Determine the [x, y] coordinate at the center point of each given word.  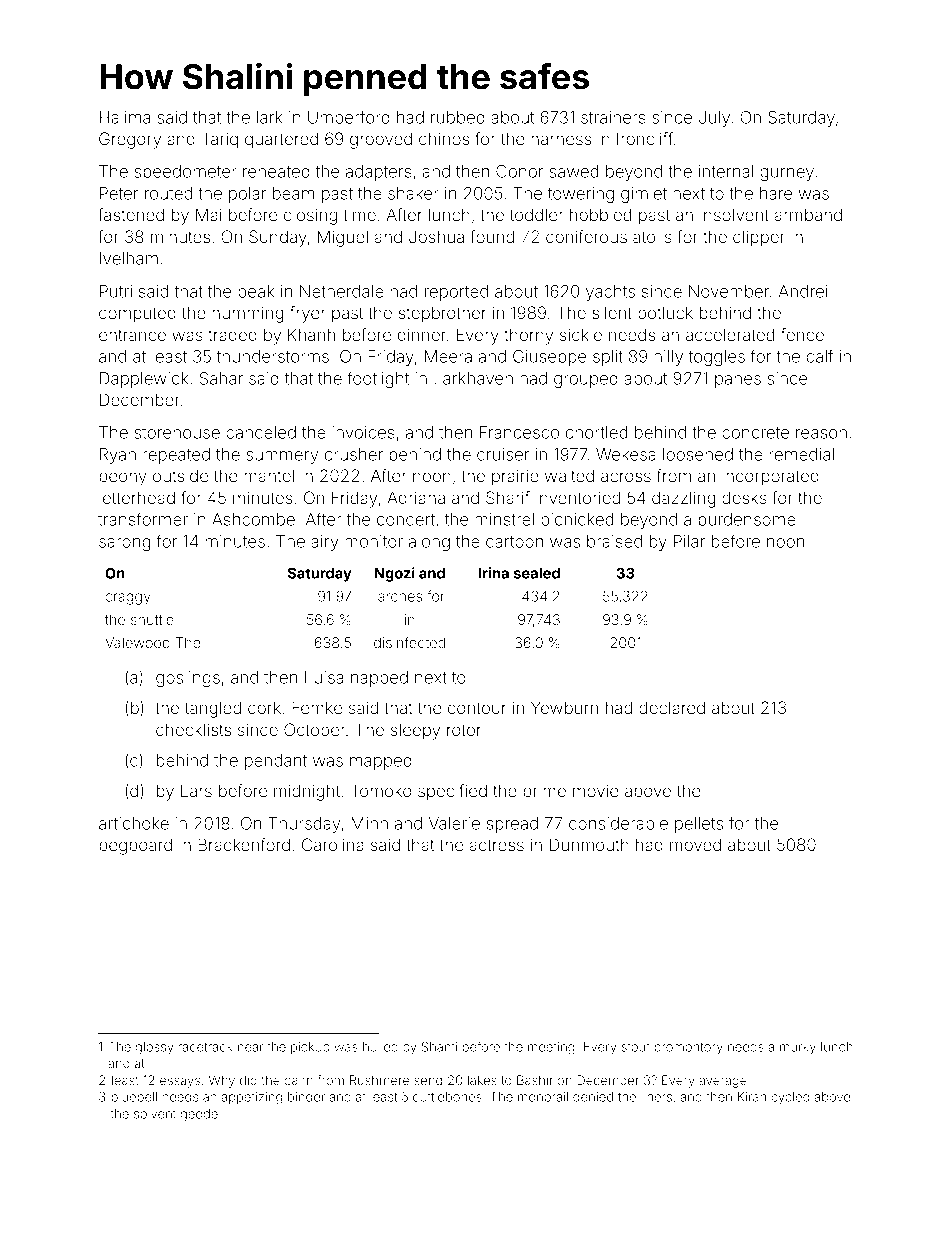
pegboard [135, 846]
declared [672, 707]
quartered [281, 140]
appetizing [252, 1098]
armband [808, 214]
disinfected [409, 642]
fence [802, 334]
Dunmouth [589, 844]
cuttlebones [447, 1097]
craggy [128, 599]
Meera [448, 356]
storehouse [177, 432]
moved [695, 844]
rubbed [458, 117]
